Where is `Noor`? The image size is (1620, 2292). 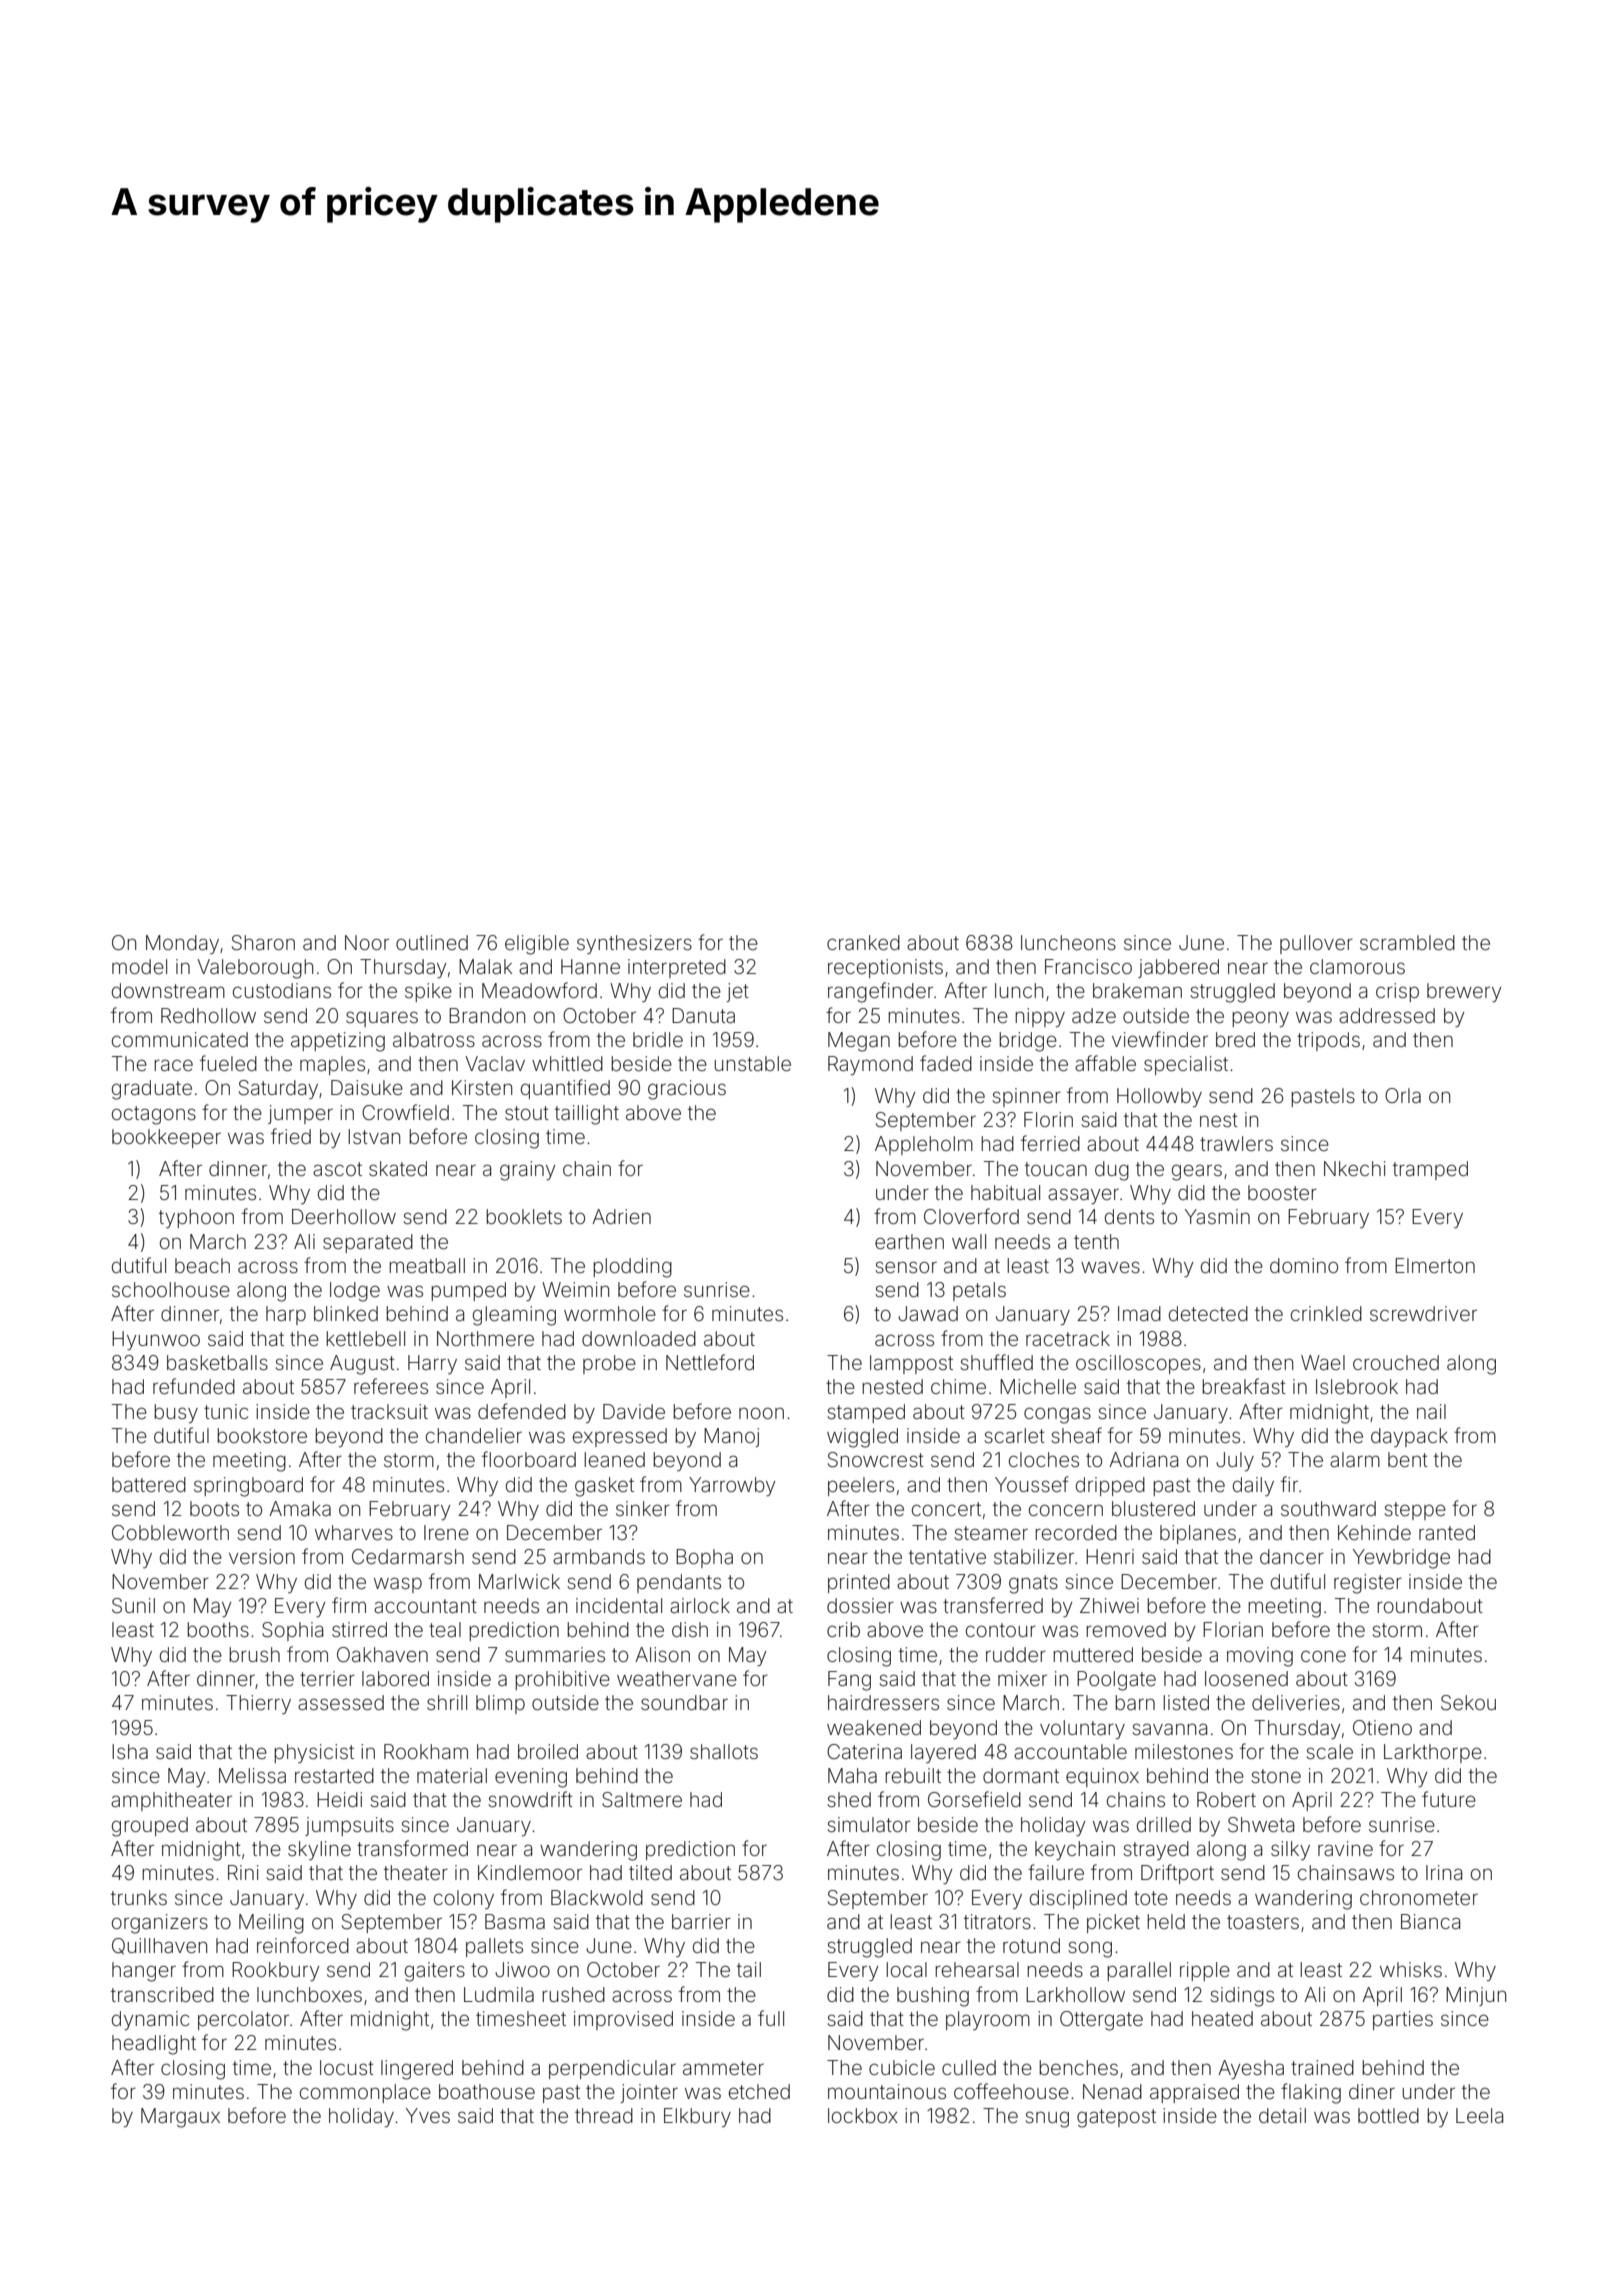
Noor is located at coordinates (367, 942).
